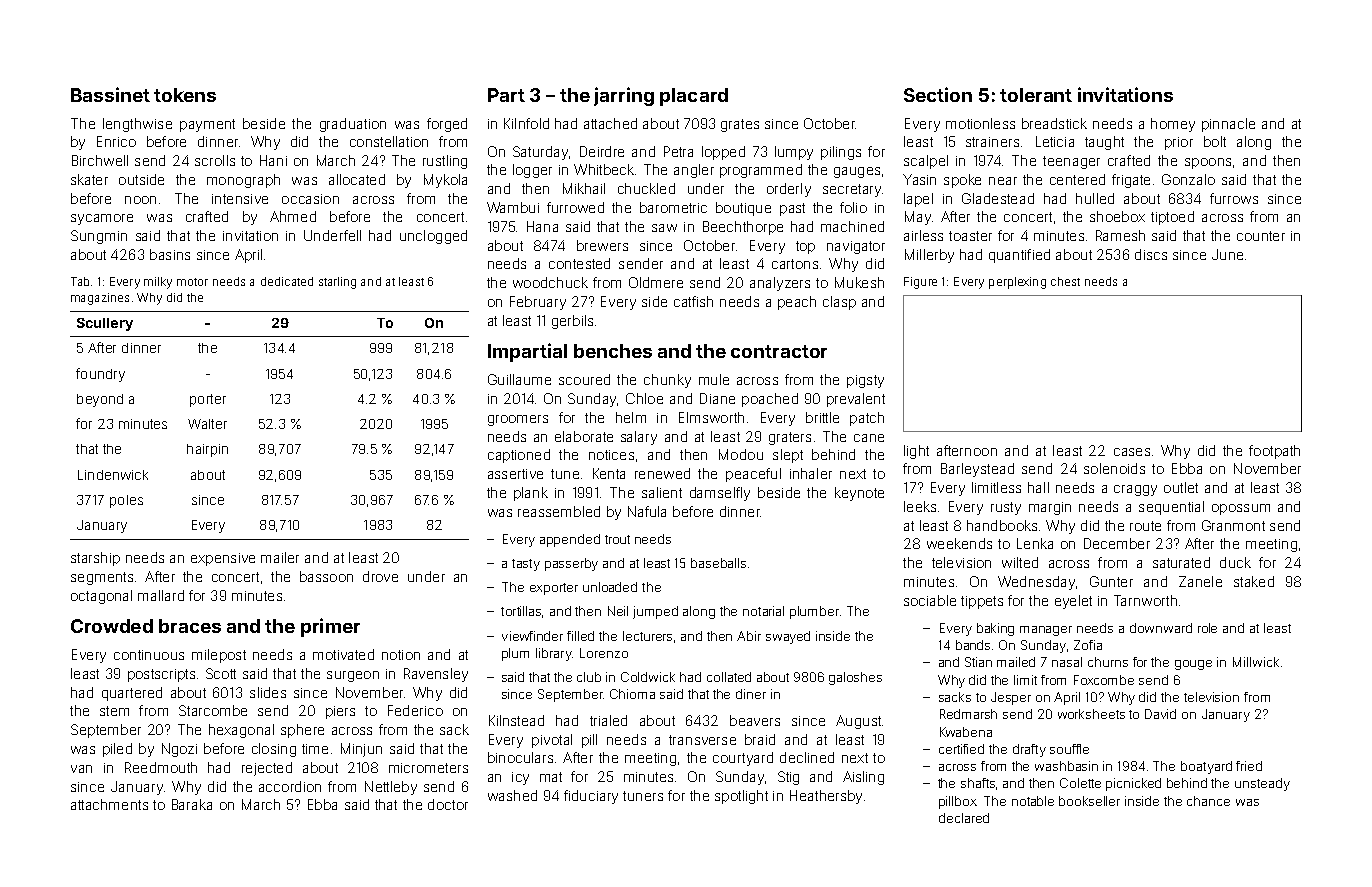 The width and height of the screenshot is (1372, 887). Describe the element at coordinates (161, 675) in the screenshot. I see `postscripts` at that location.
